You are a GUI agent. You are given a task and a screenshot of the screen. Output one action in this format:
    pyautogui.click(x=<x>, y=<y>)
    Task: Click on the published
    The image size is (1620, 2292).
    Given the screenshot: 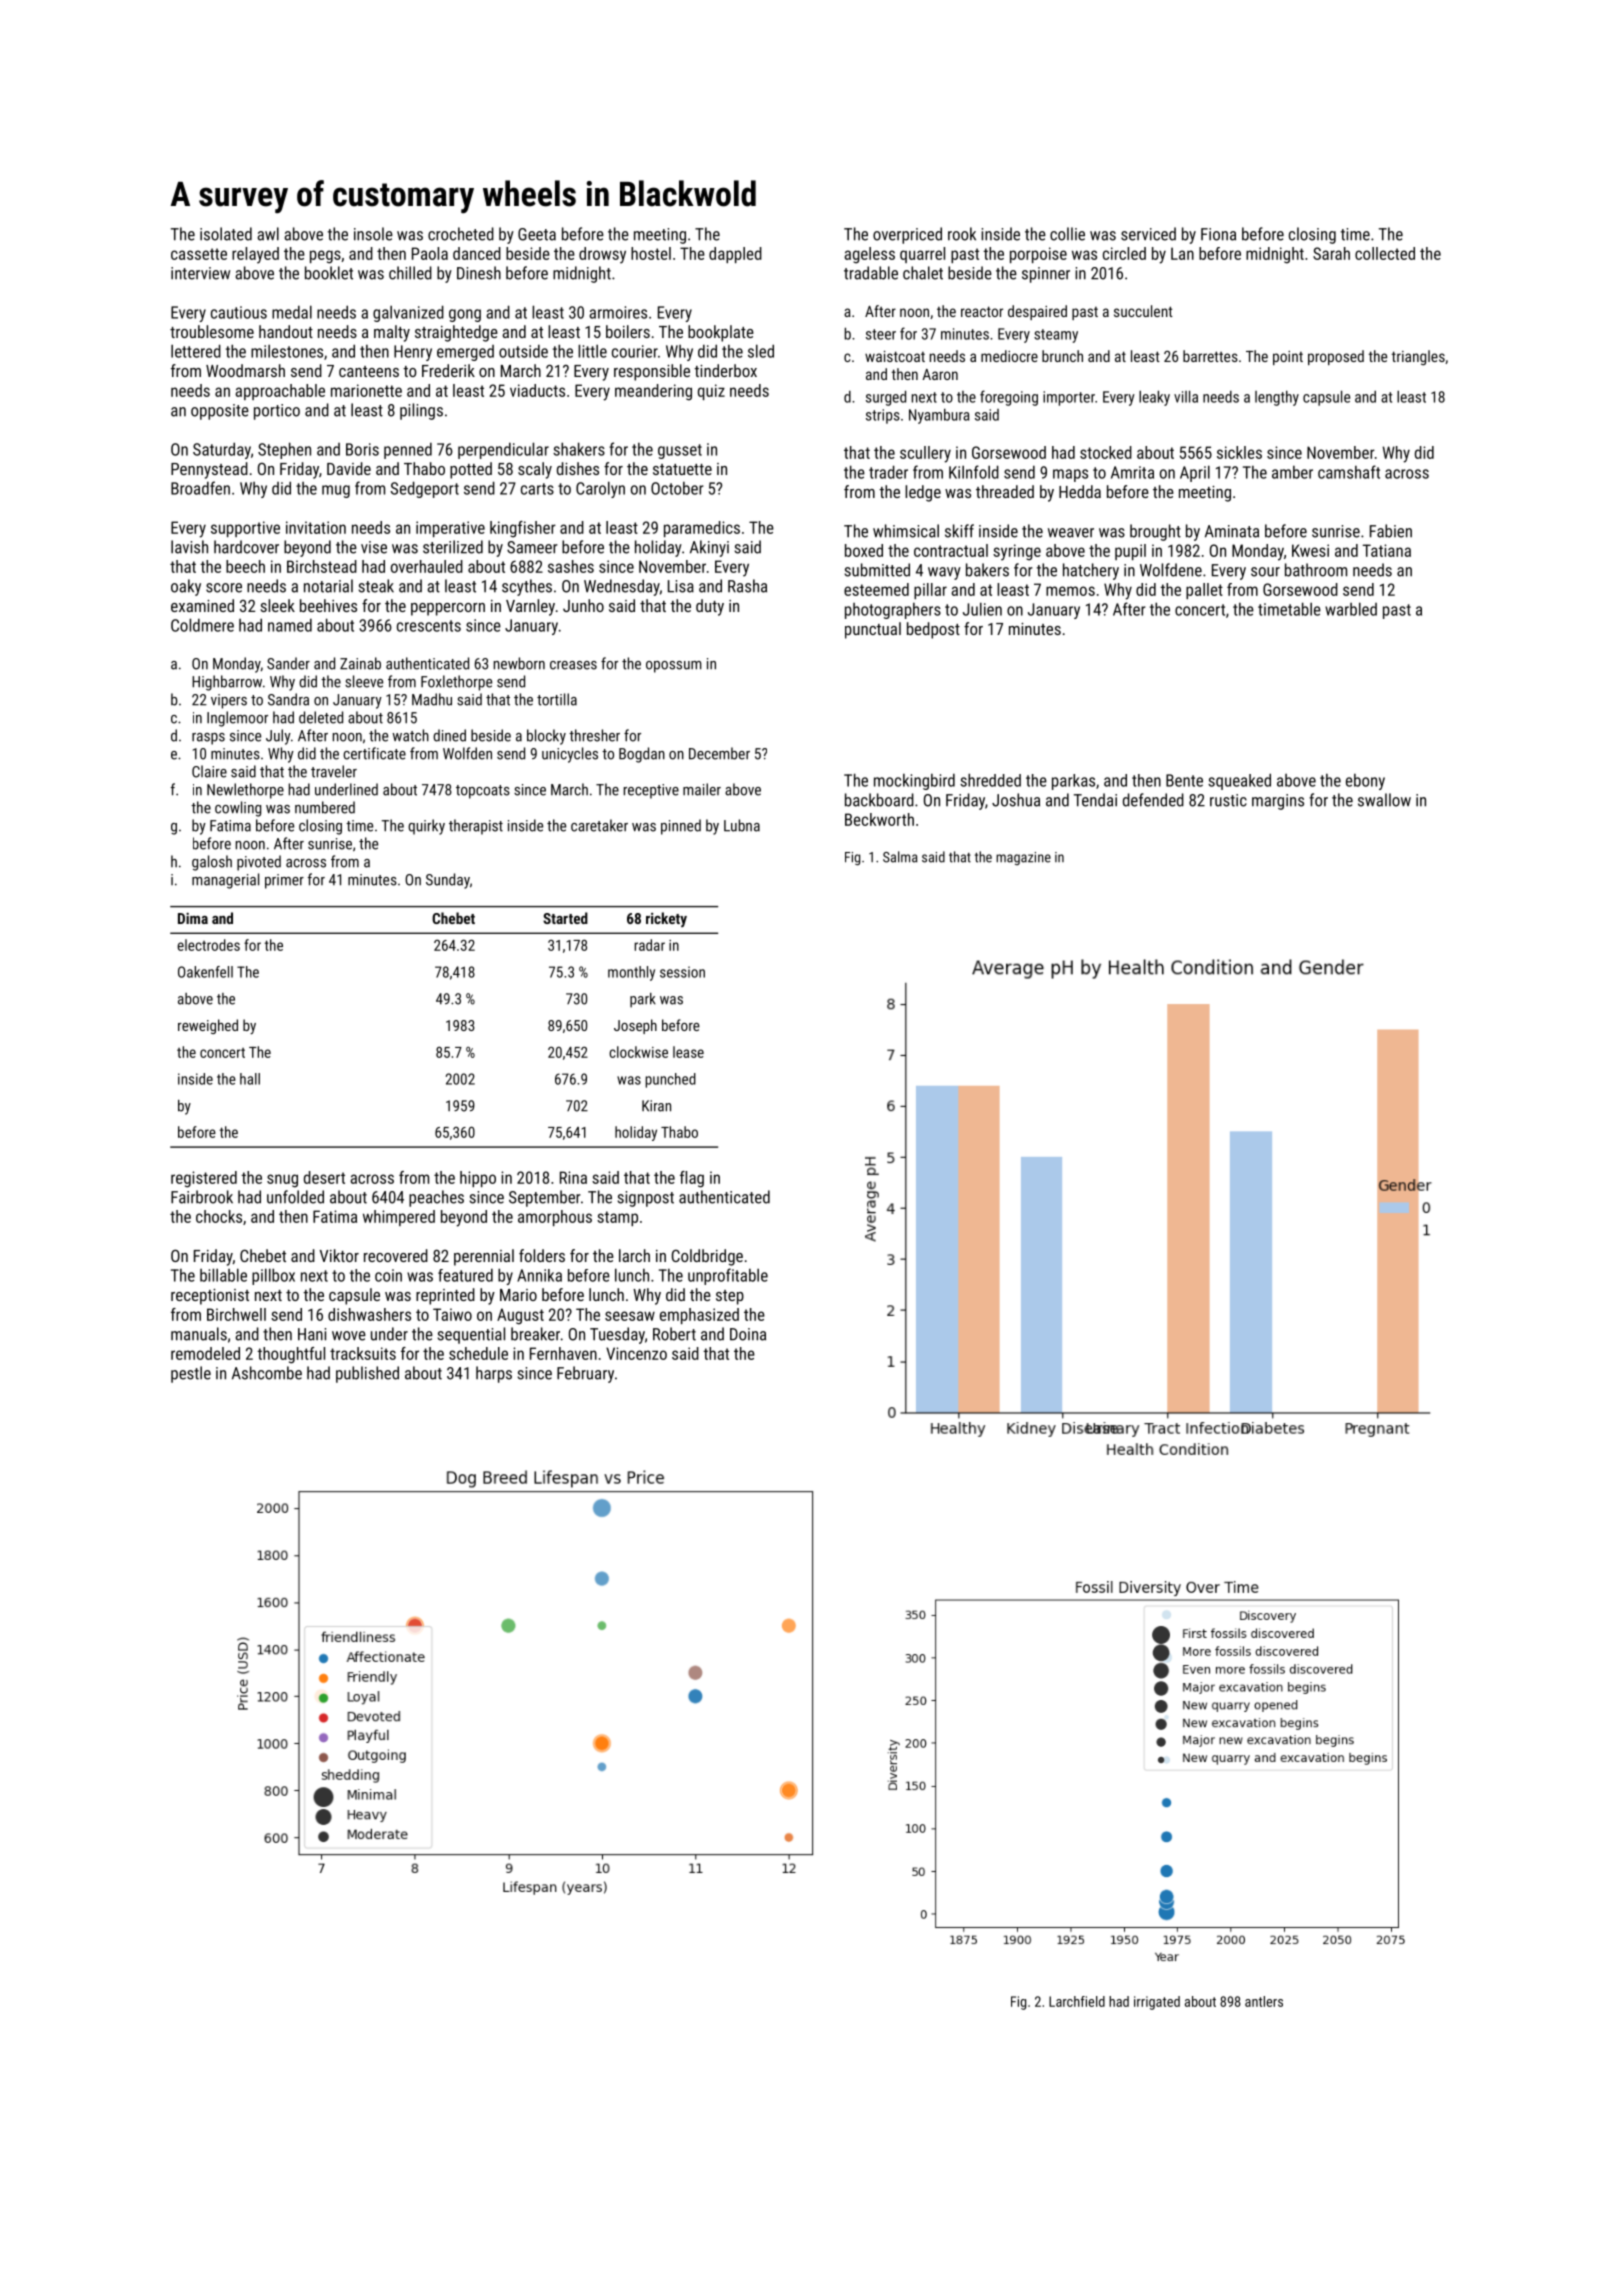 What is the action you would take?
    pyautogui.click(x=367, y=1374)
